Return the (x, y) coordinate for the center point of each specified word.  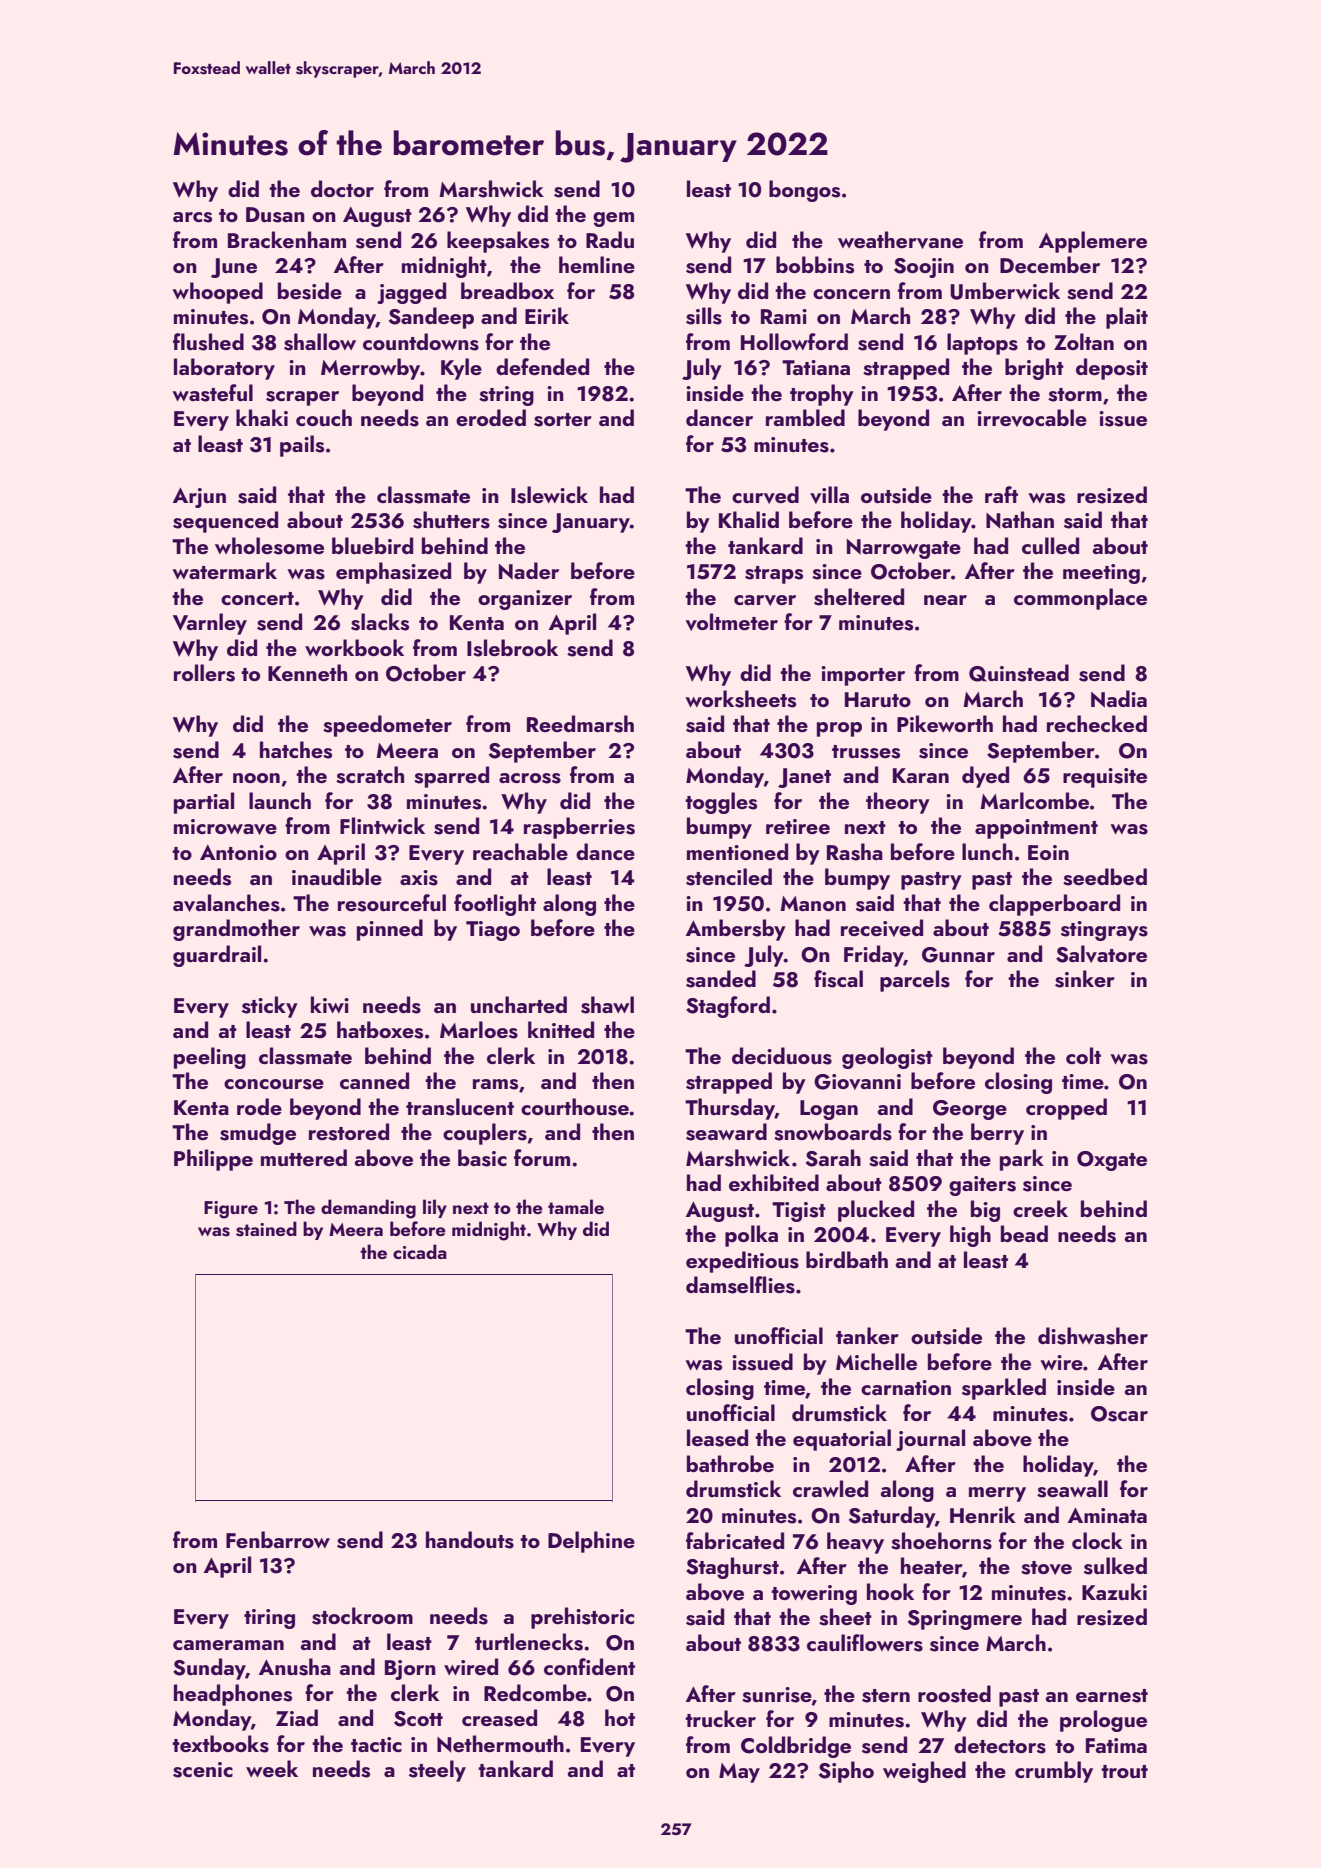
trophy (822, 395)
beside (310, 291)
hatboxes (380, 1030)
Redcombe (535, 1692)
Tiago (493, 931)
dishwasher (1093, 1336)
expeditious (742, 1262)
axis (419, 878)
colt (1083, 1055)
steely (437, 1771)
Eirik (547, 315)
